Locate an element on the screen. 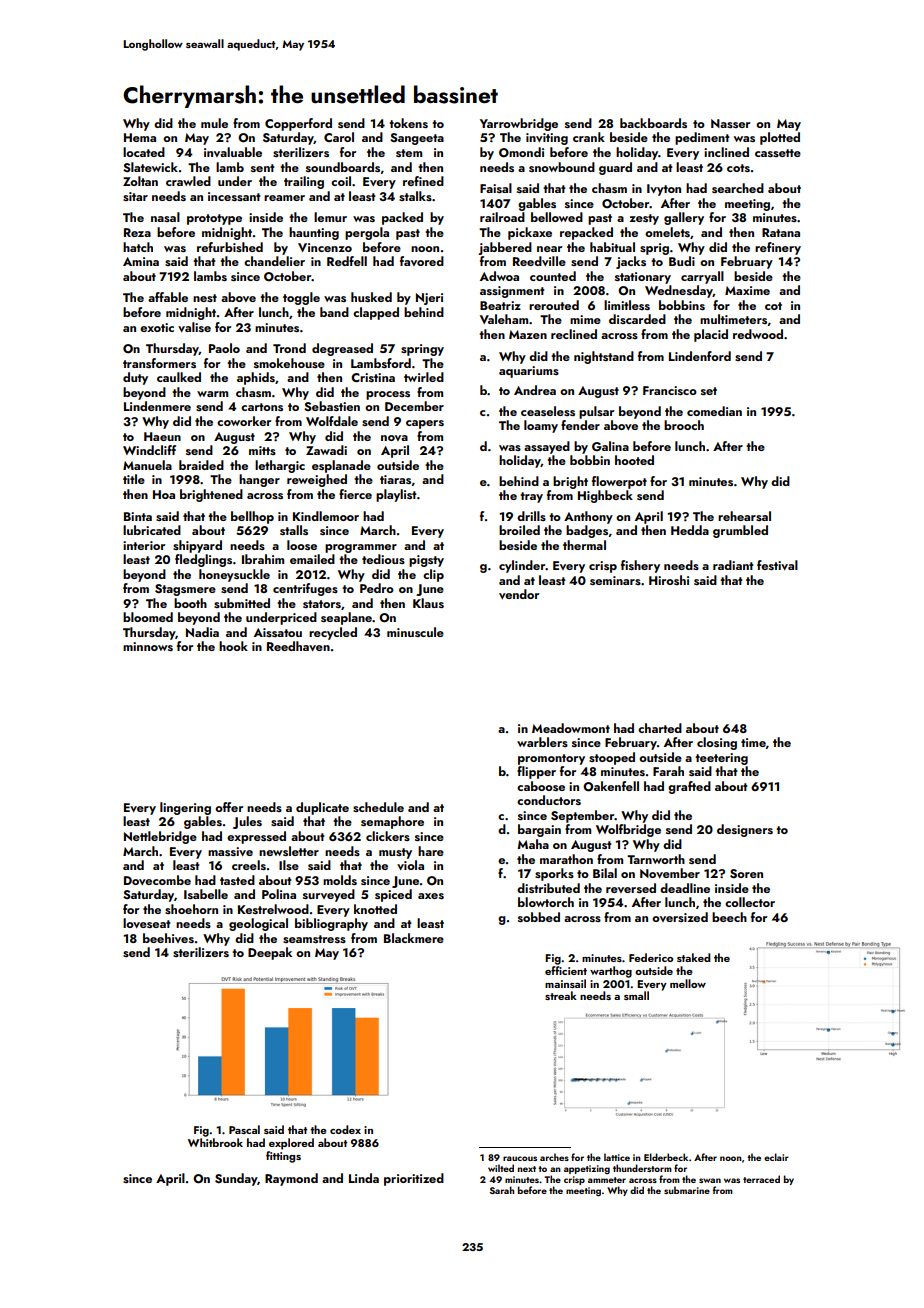 This screenshot has height=1308, width=924. haunting is located at coordinates (314, 233).
